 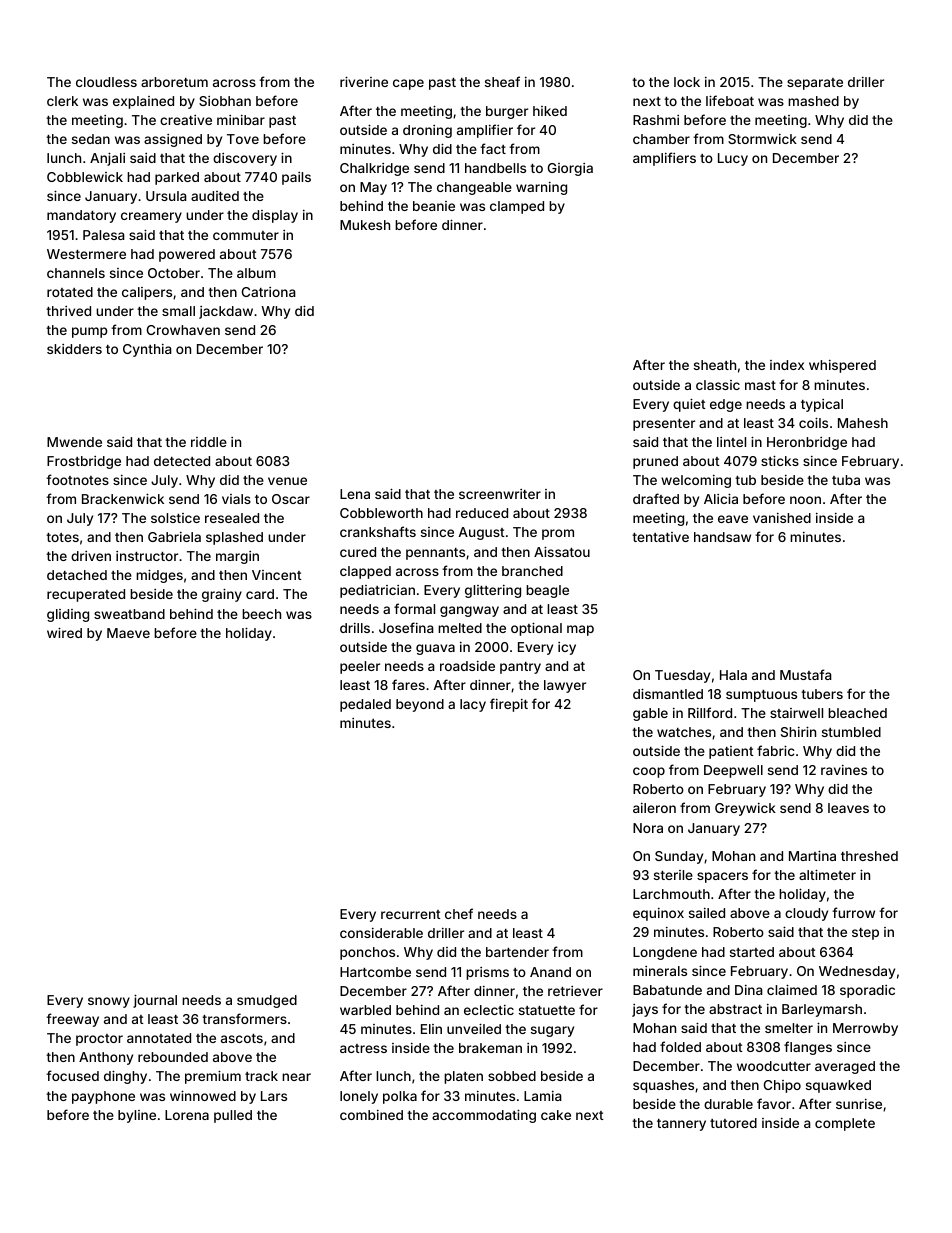 I want to click on Cobblewick, so click(x=85, y=177).
